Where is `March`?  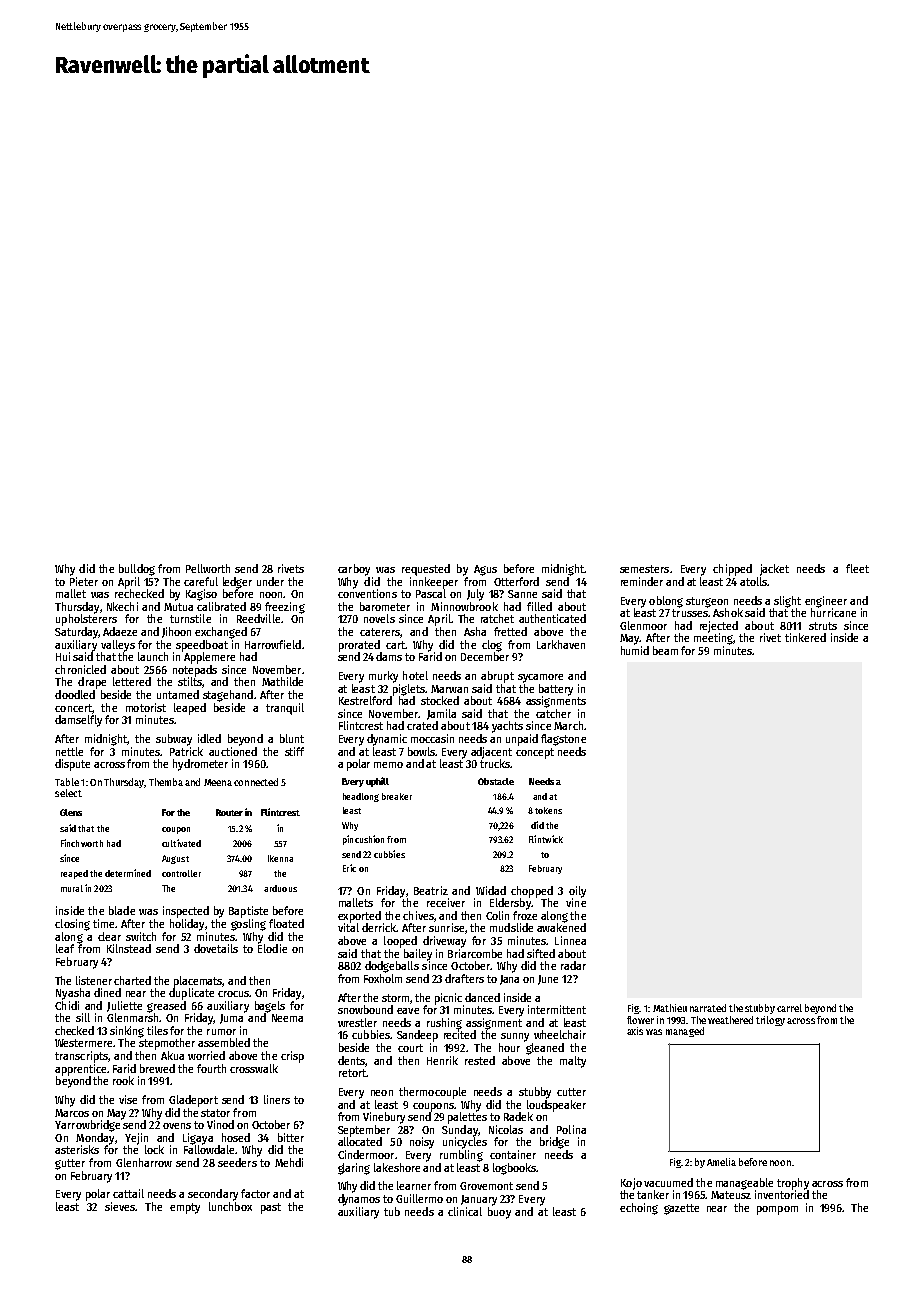
March is located at coordinates (568, 725).
